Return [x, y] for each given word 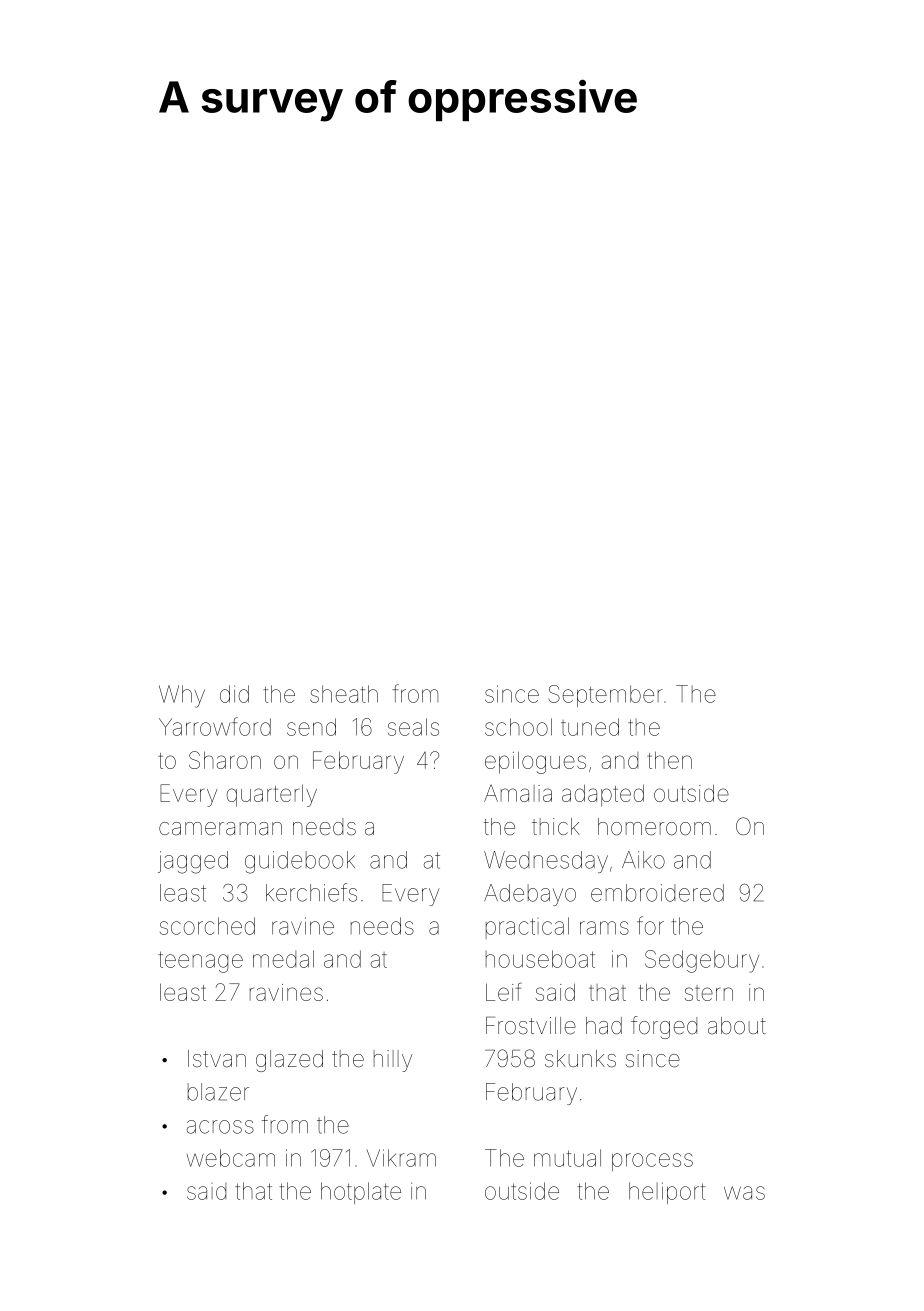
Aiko [643, 860]
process [652, 1162]
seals [413, 727]
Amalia [518, 793]
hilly [393, 1061]
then [669, 760]
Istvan [217, 1059]
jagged [193, 862]
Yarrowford [215, 726]
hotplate [361, 1193]
